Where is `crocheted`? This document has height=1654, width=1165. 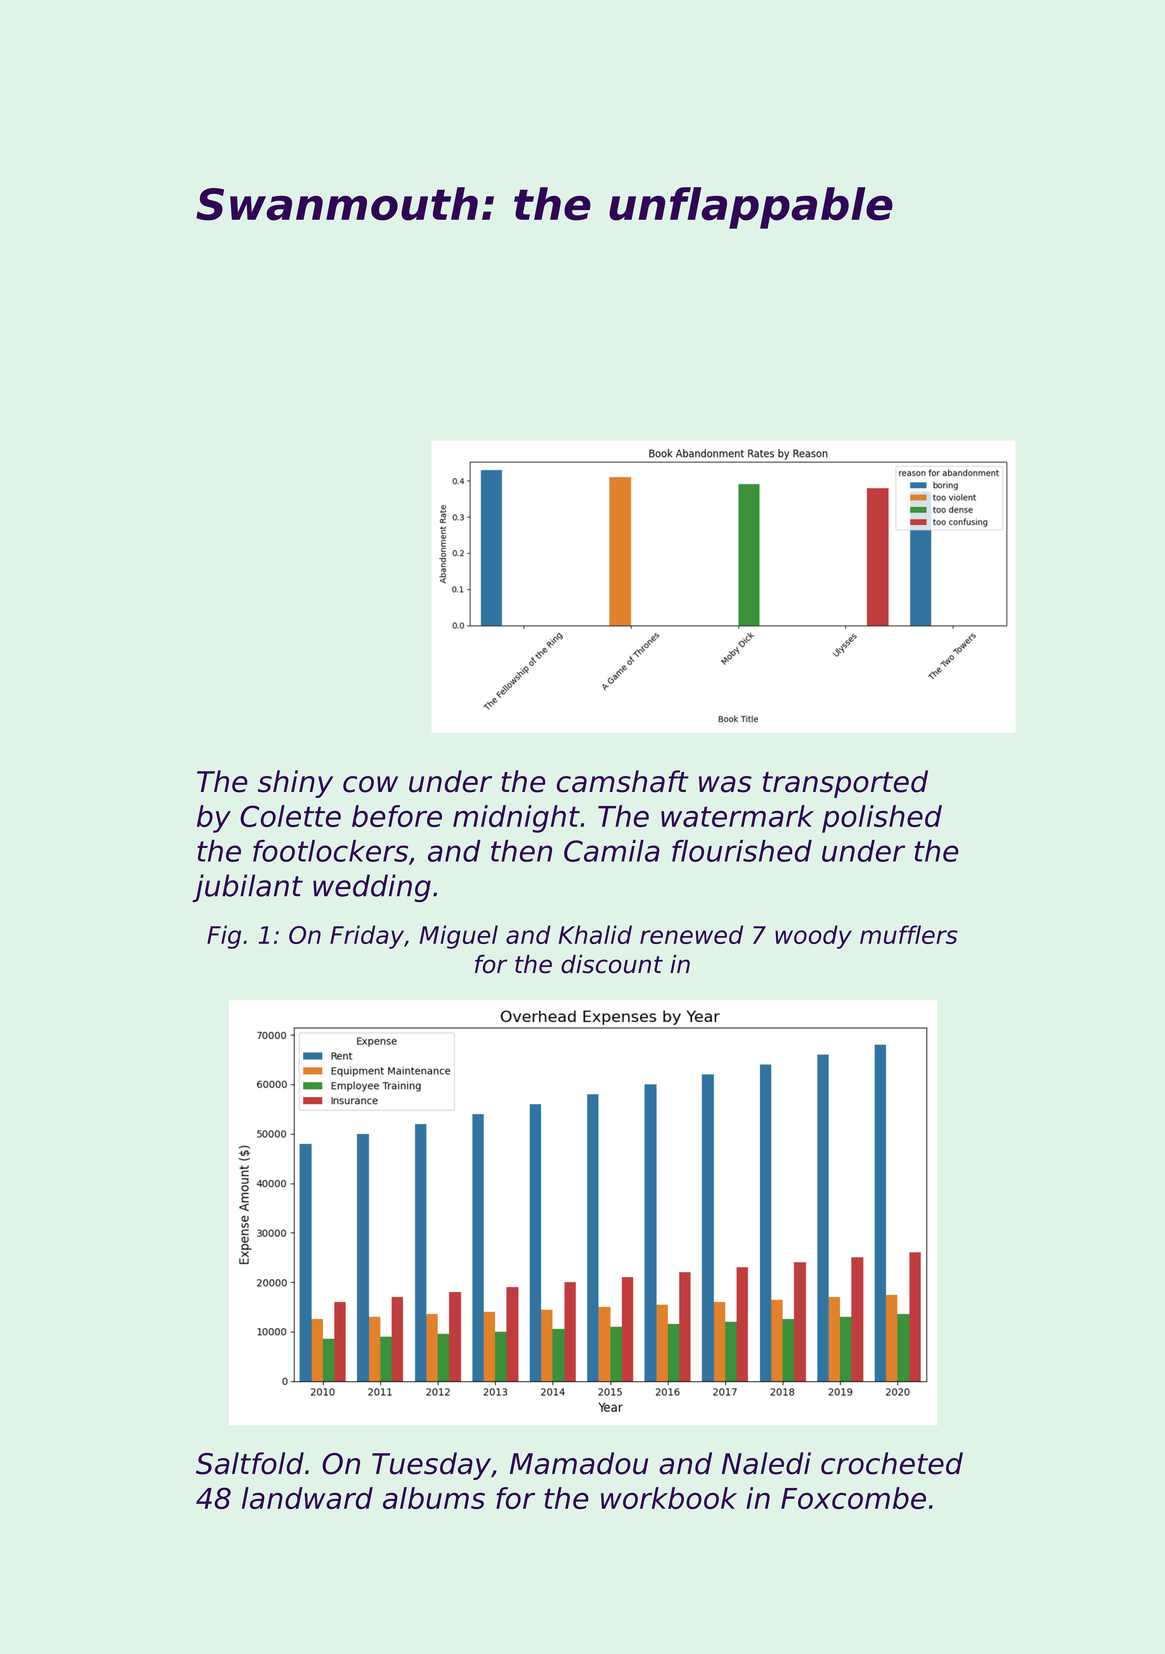 crocheted is located at coordinates (892, 1463).
